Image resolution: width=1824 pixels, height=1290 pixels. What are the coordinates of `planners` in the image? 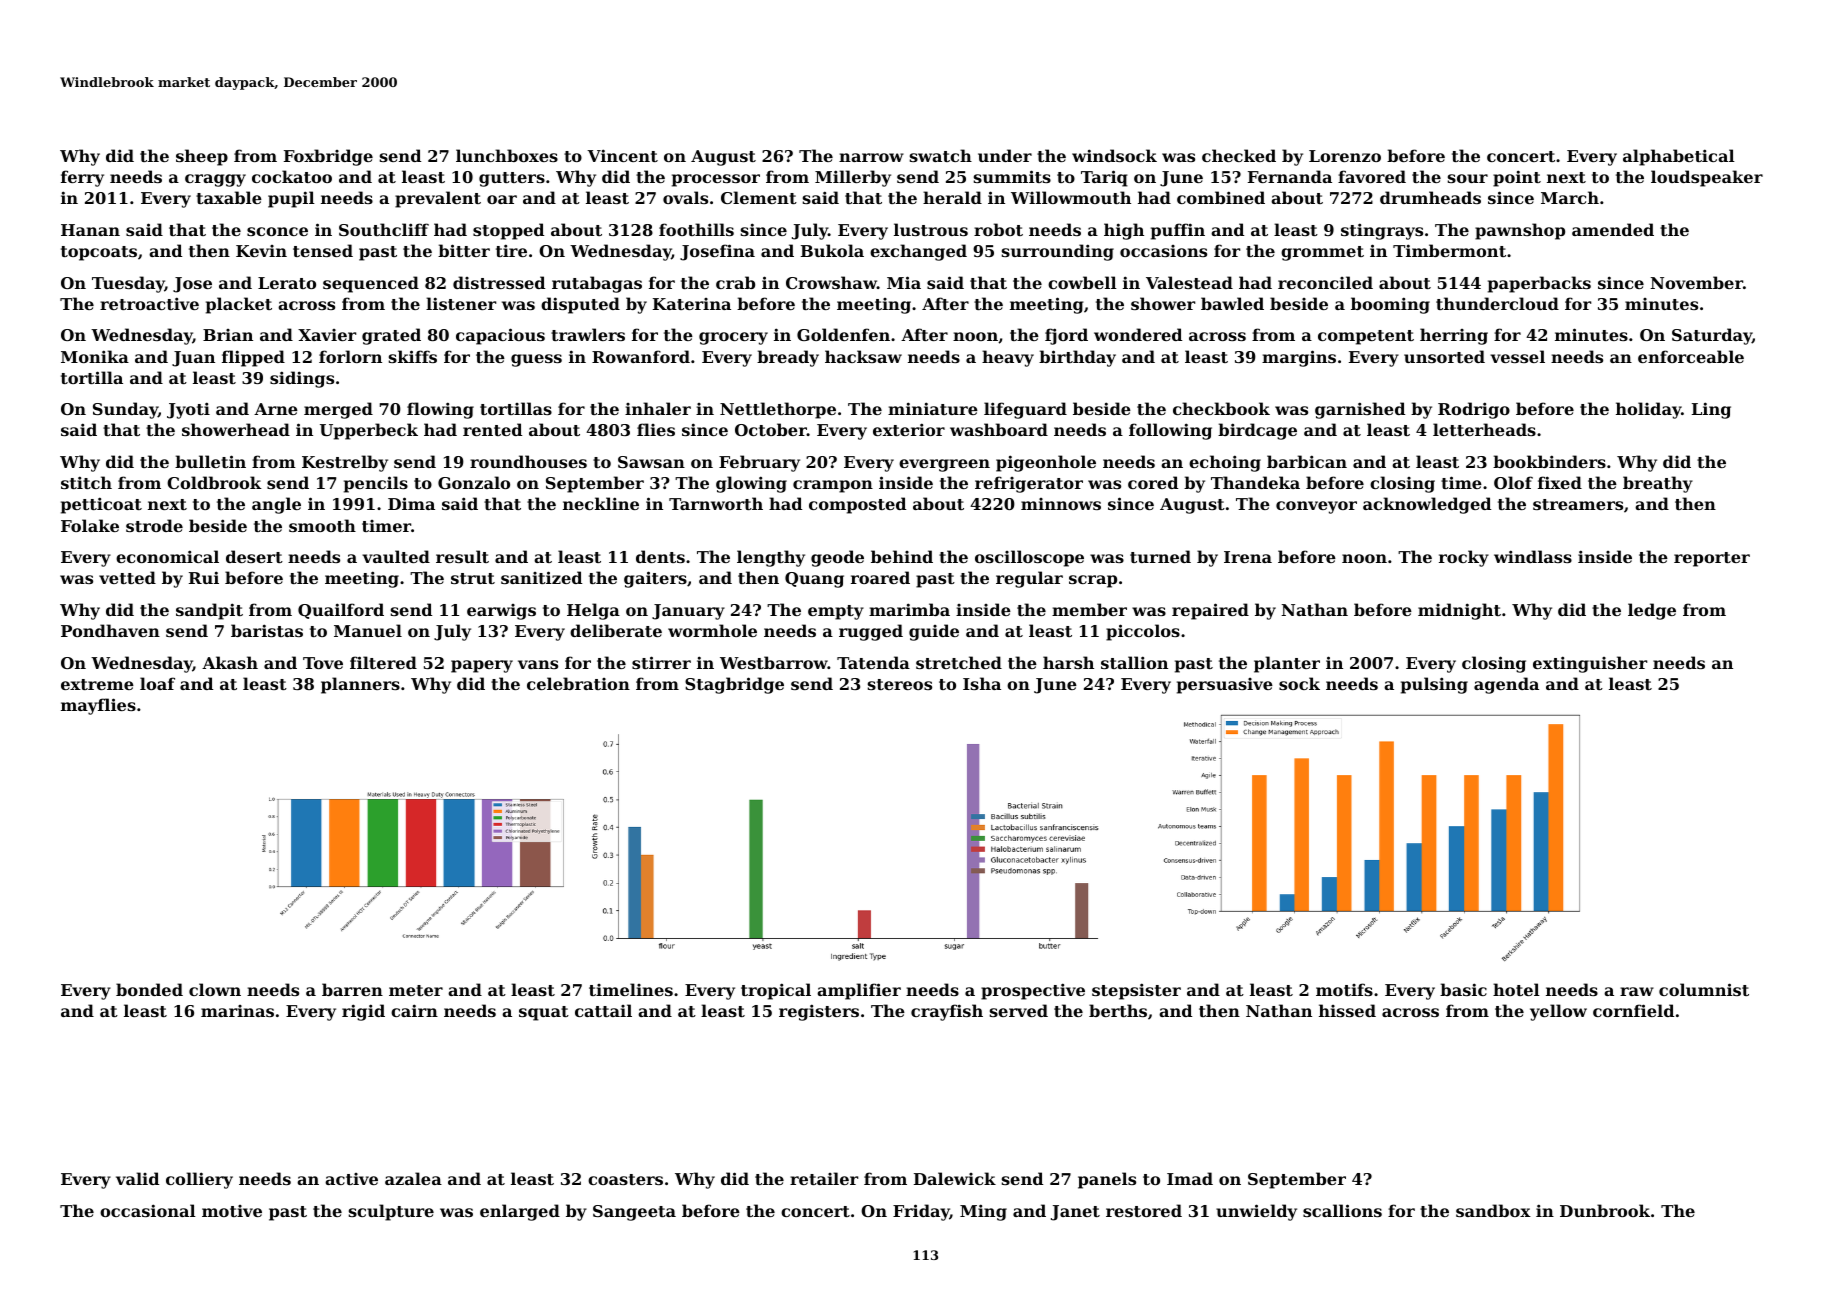 It's located at (360, 685).
